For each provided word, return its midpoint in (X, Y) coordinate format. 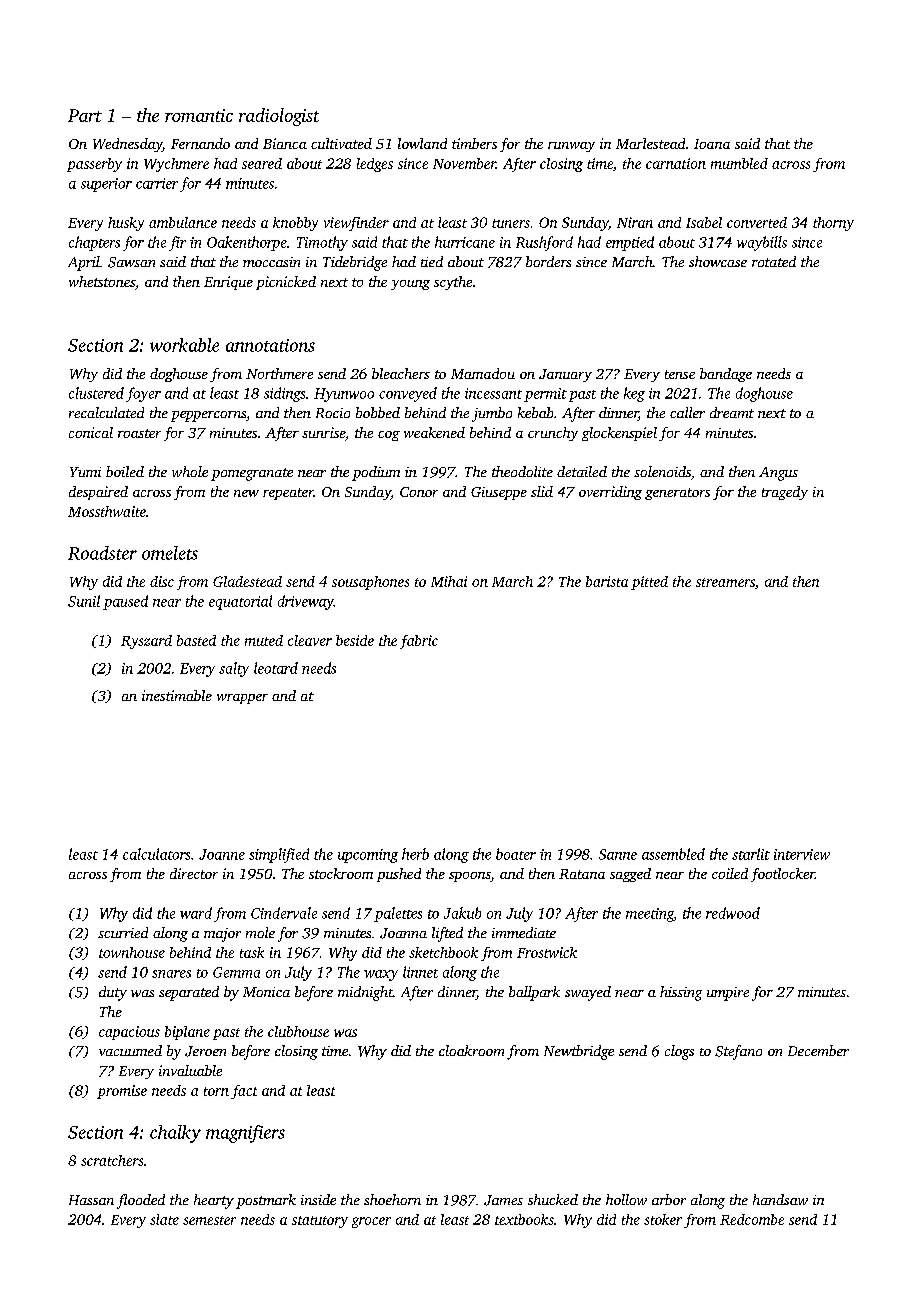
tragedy (785, 493)
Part (85, 115)
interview (802, 854)
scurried (123, 932)
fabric (419, 642)
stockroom (341, 873)
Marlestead (650, 143)
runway (571, 147)
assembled (673, 854)
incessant (493, 393)
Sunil (84, 601)
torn (216, 1091)
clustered (96, 393)
